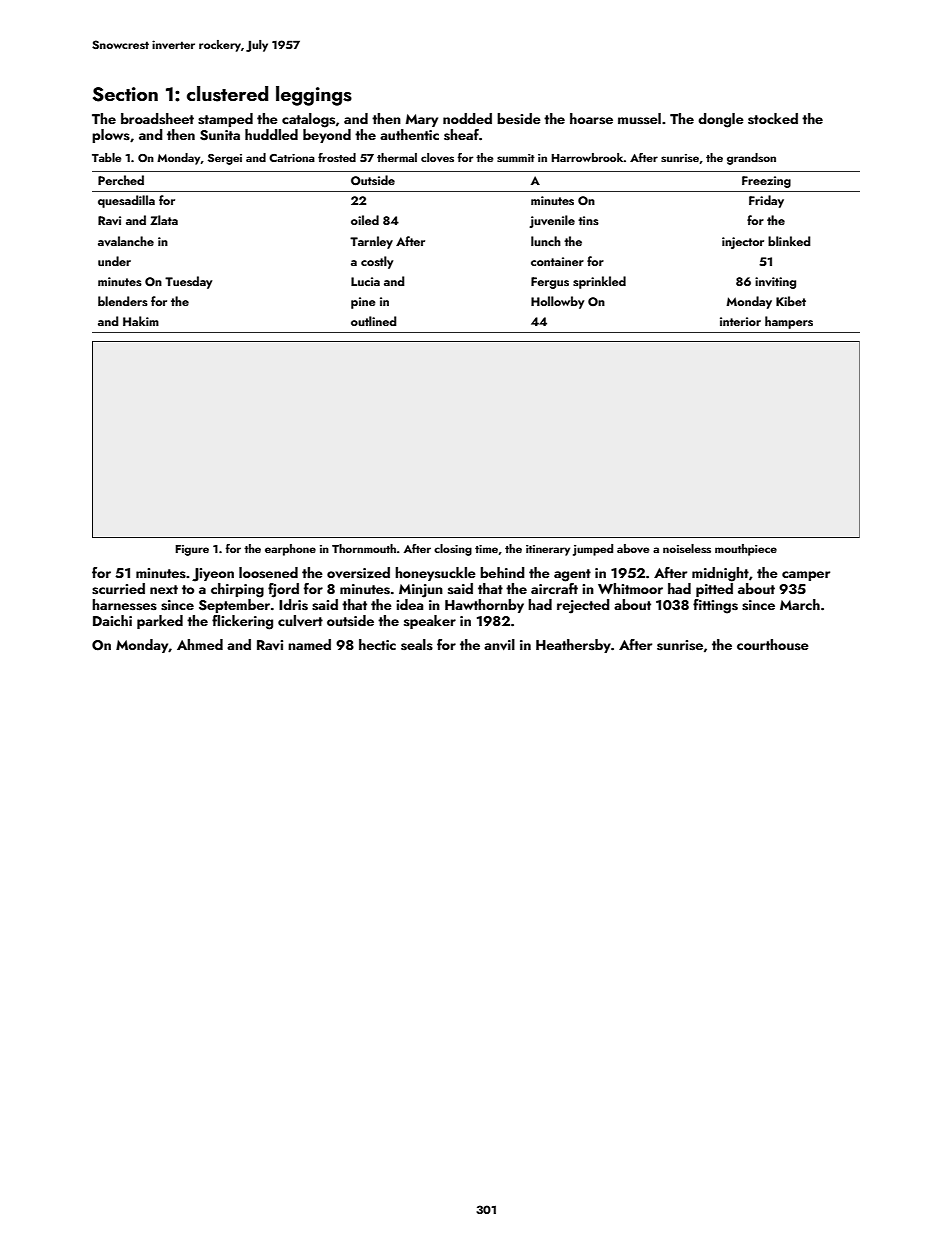  Describe the element at coordinates (588, 220) in the page. I see `tins` at that location.
